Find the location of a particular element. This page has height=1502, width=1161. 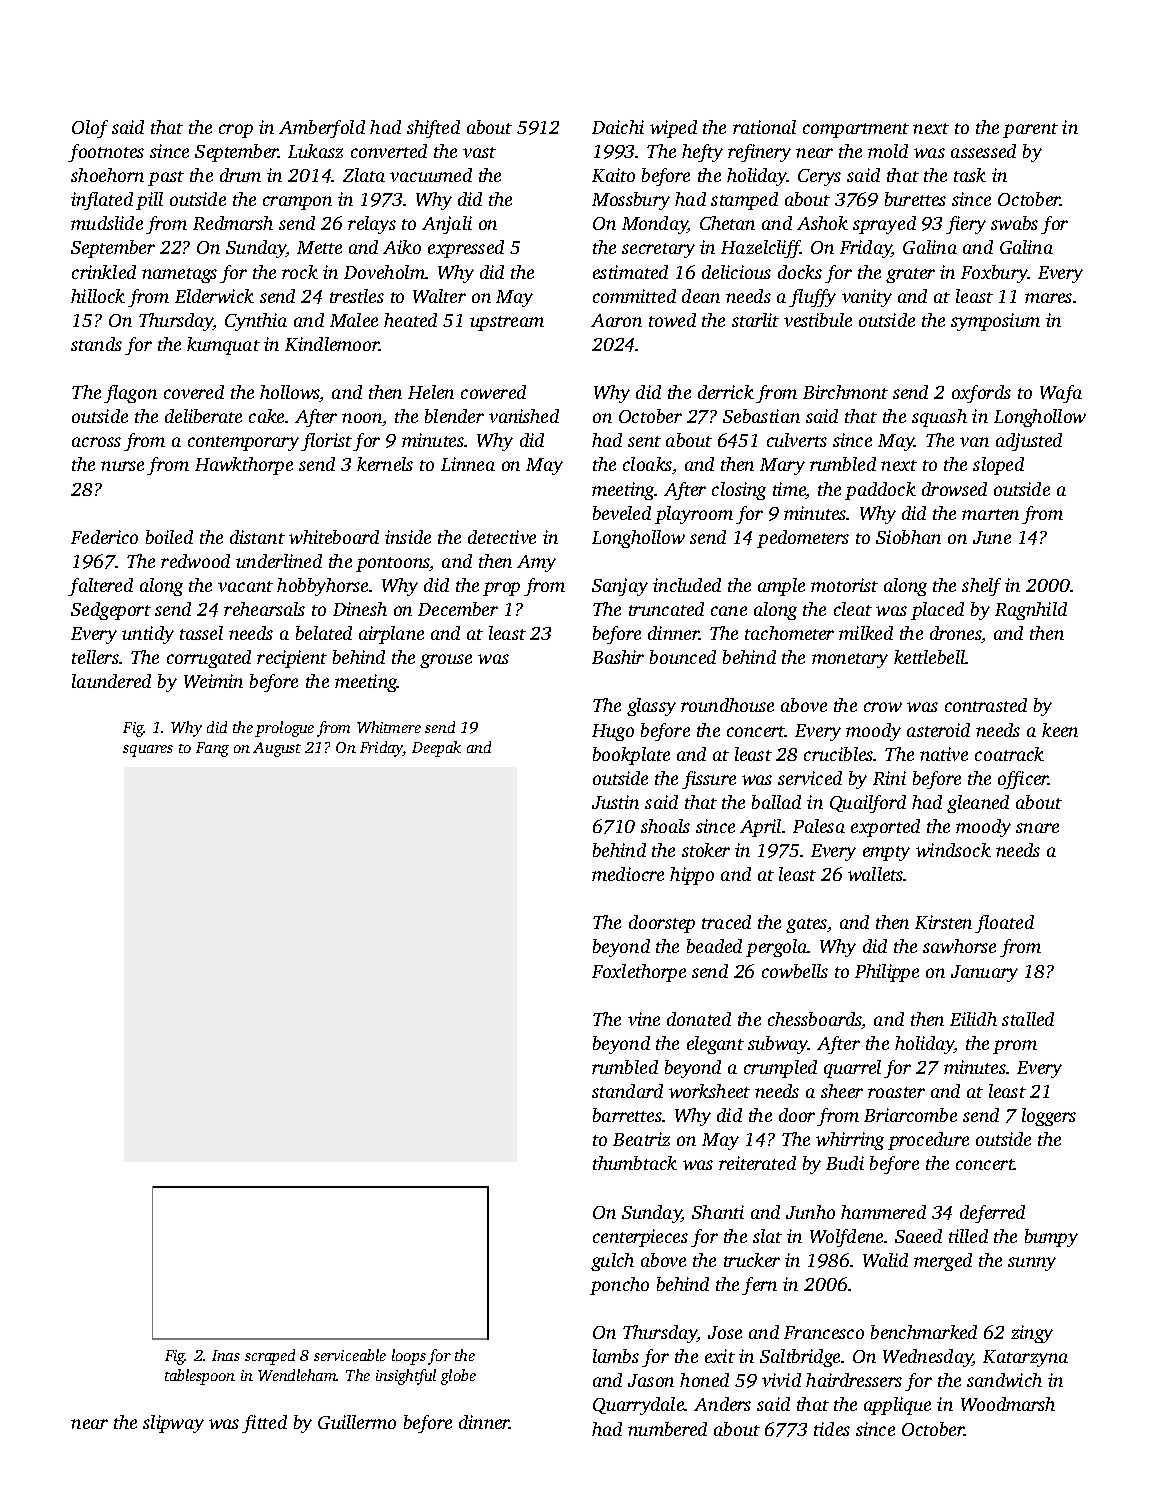

crop is located at coordinates (236, 131).
